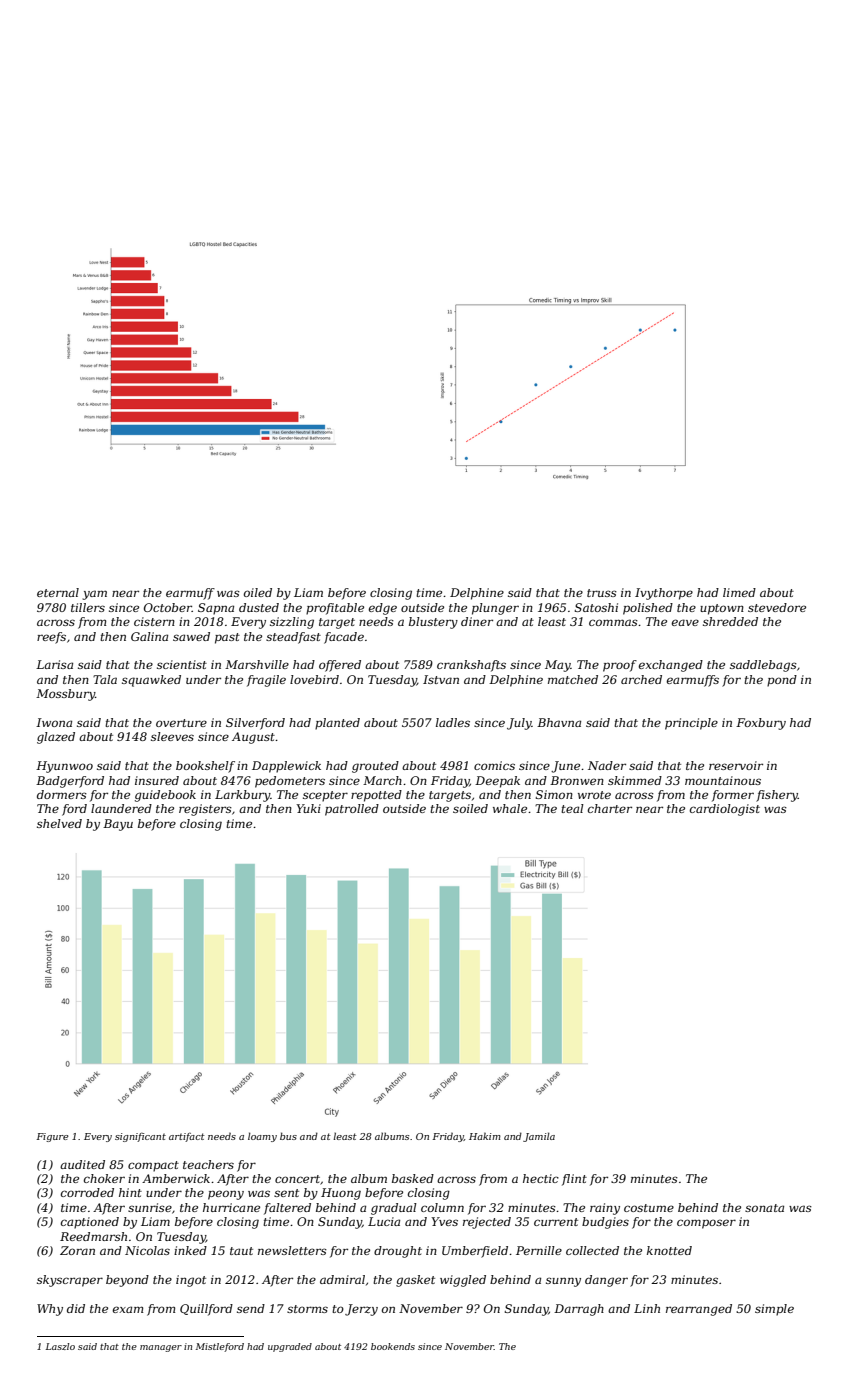 The height and width of the document is (1400, 849). Describe the element at coordinates (485, 1136) in the document. I see `Hakim` at that location.
